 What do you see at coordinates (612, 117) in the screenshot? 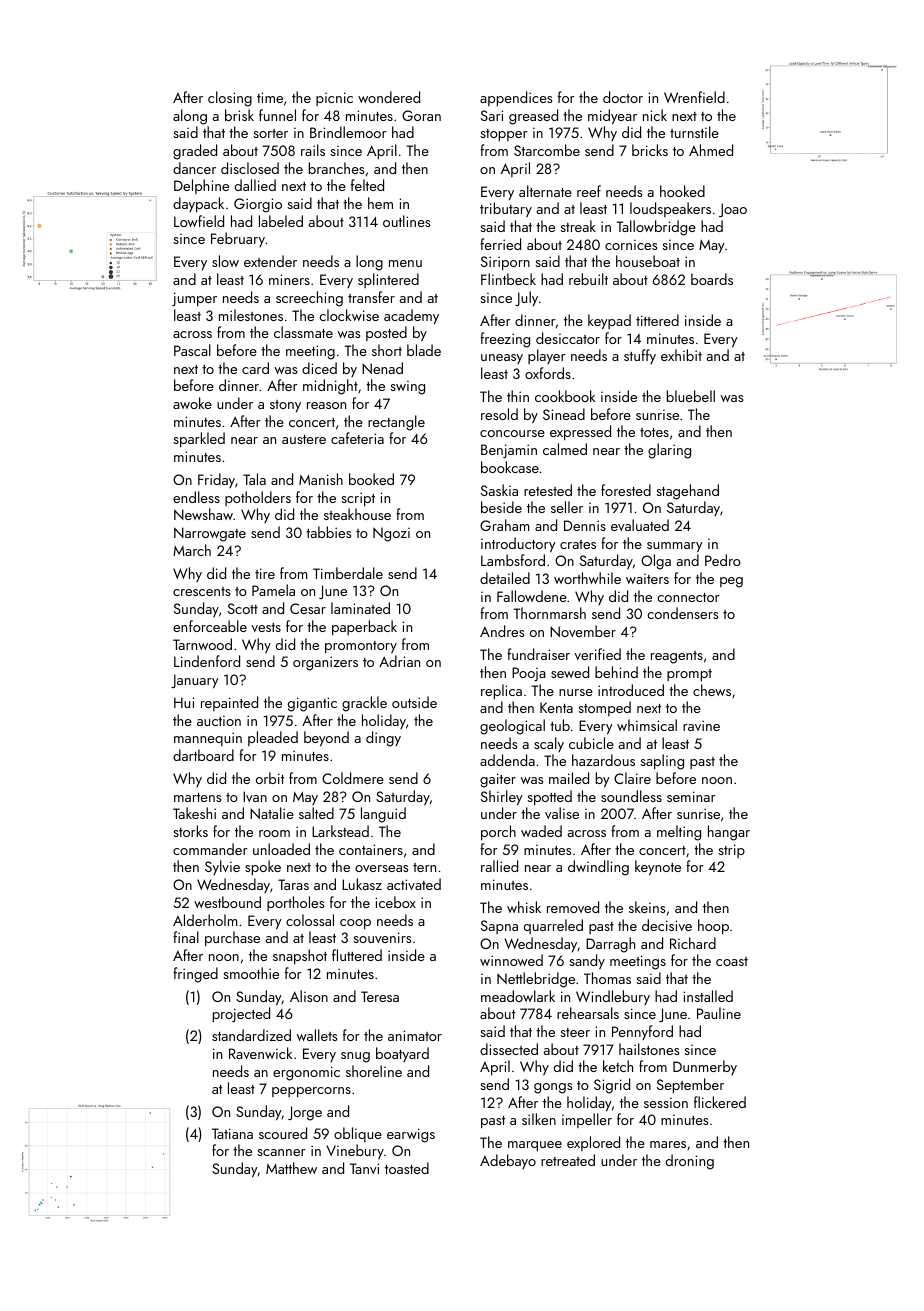
I see `midyear` at bounding box center [612, 117].
